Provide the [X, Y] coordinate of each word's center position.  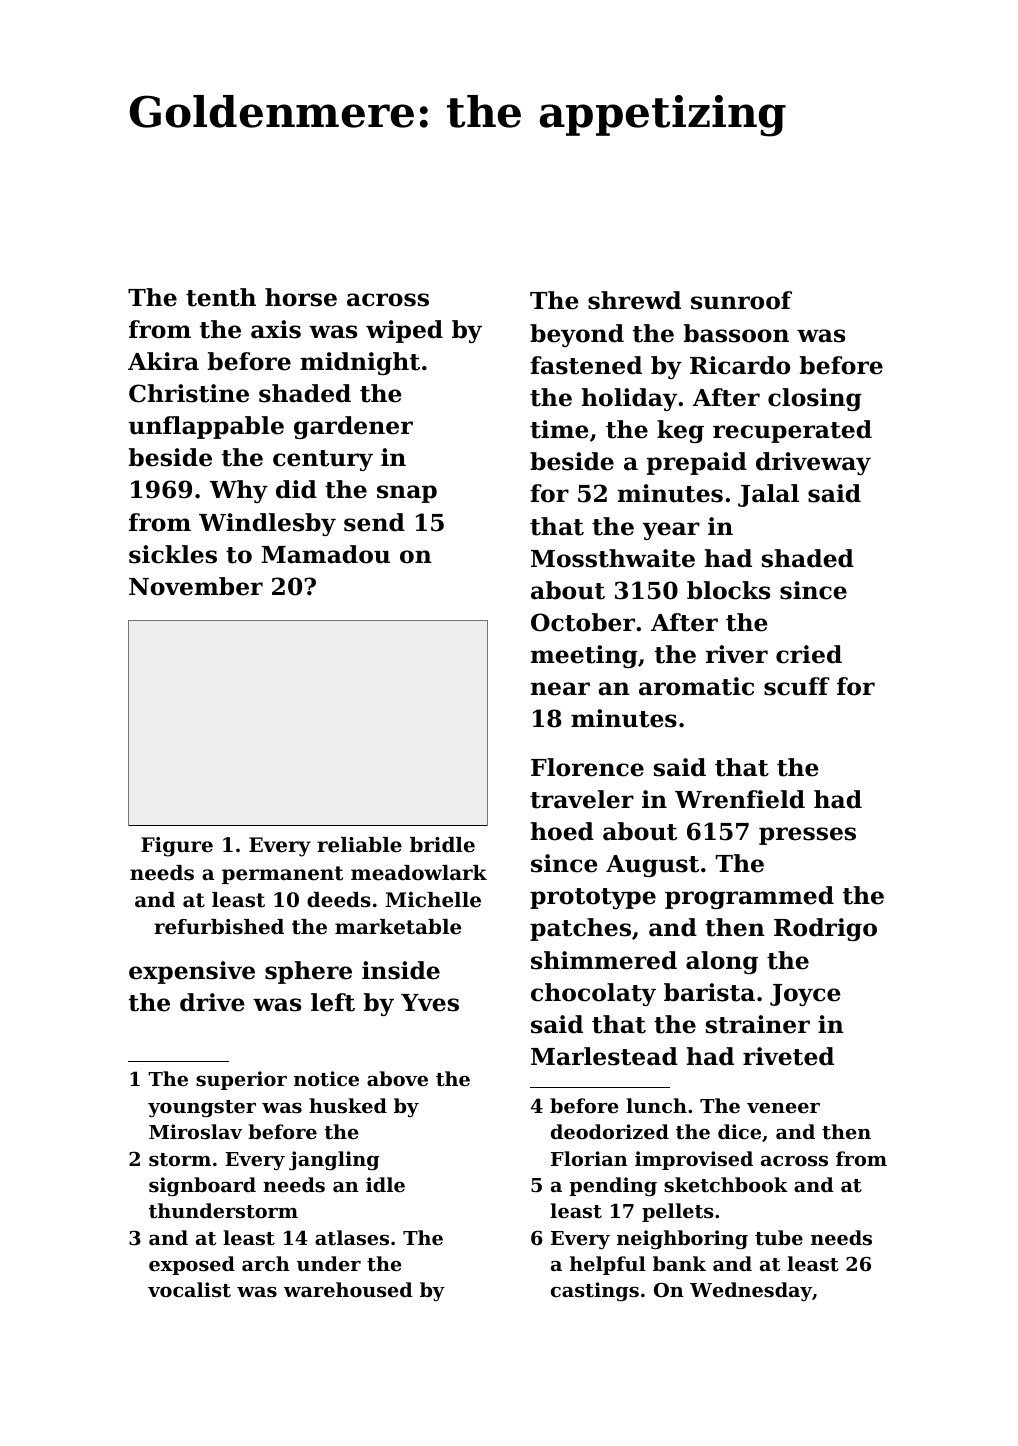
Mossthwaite [613, 558]
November [196, 586]
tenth [221, 297]
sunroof [741, 300]
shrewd [634, 300]
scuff [797, 686]
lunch [656, 1105]
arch [266, 1263]
